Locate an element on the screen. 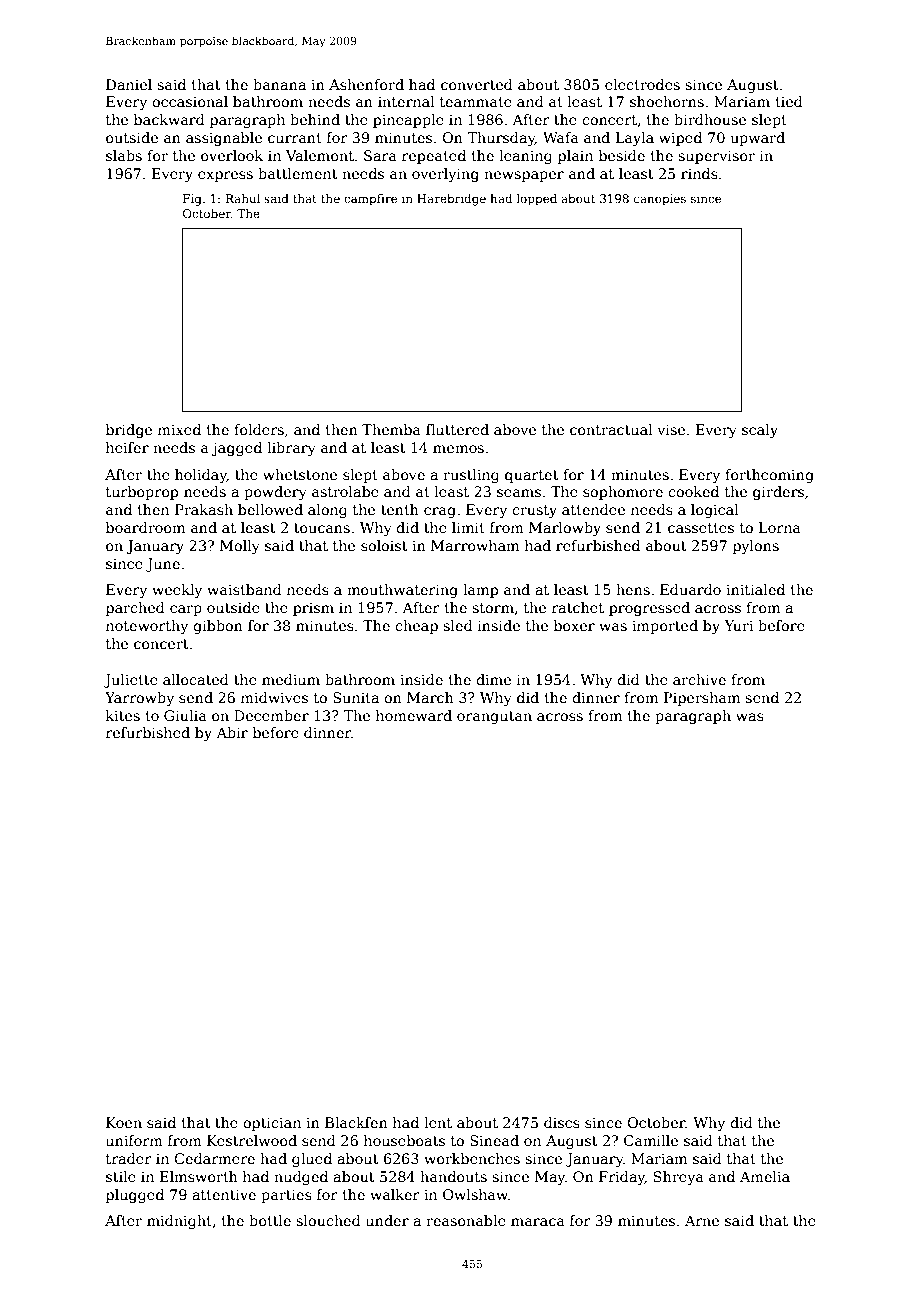  seams is located at coordinates (519, 493).
